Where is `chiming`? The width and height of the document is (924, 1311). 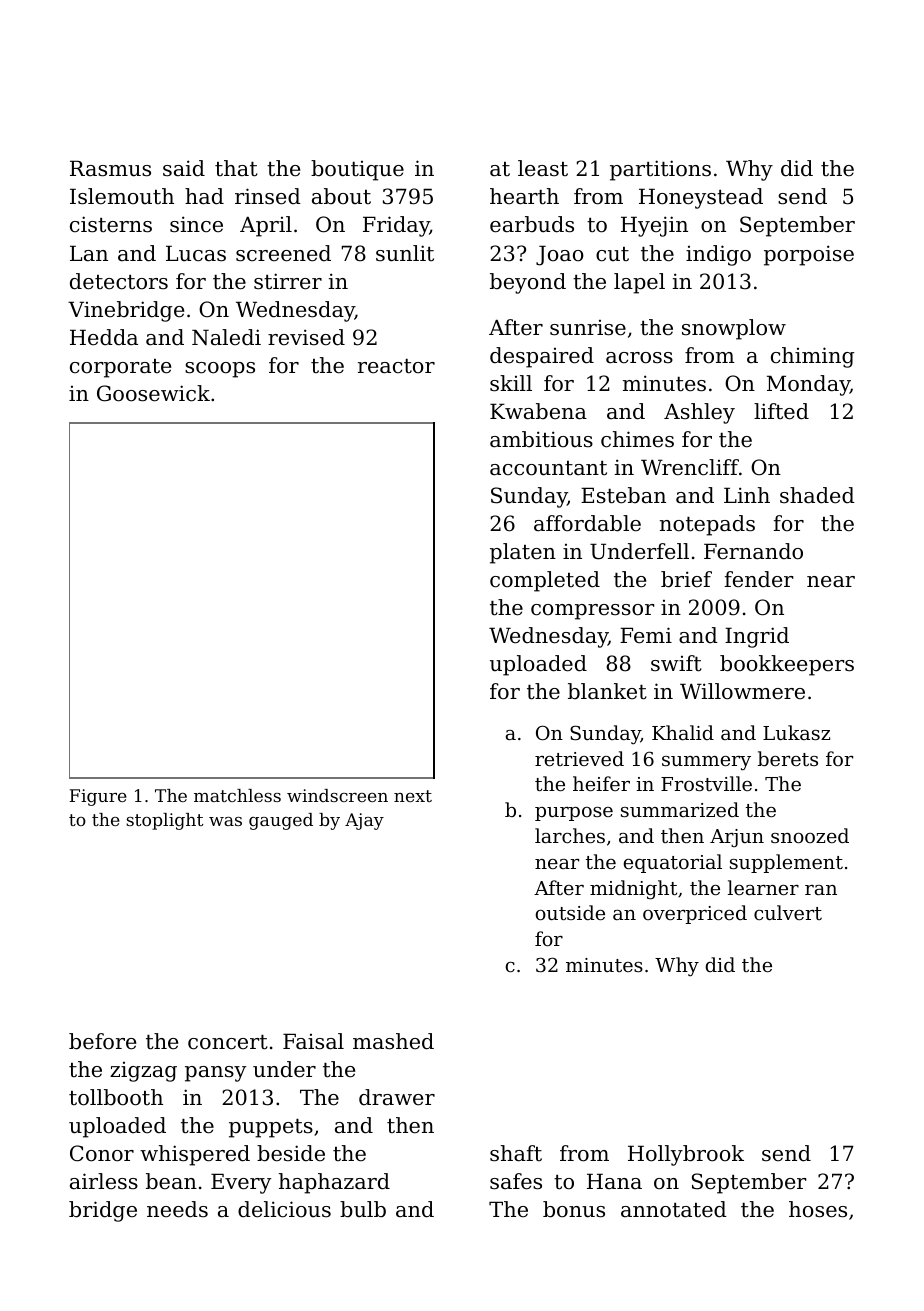 chiming is located at coordinates (812, 357).
